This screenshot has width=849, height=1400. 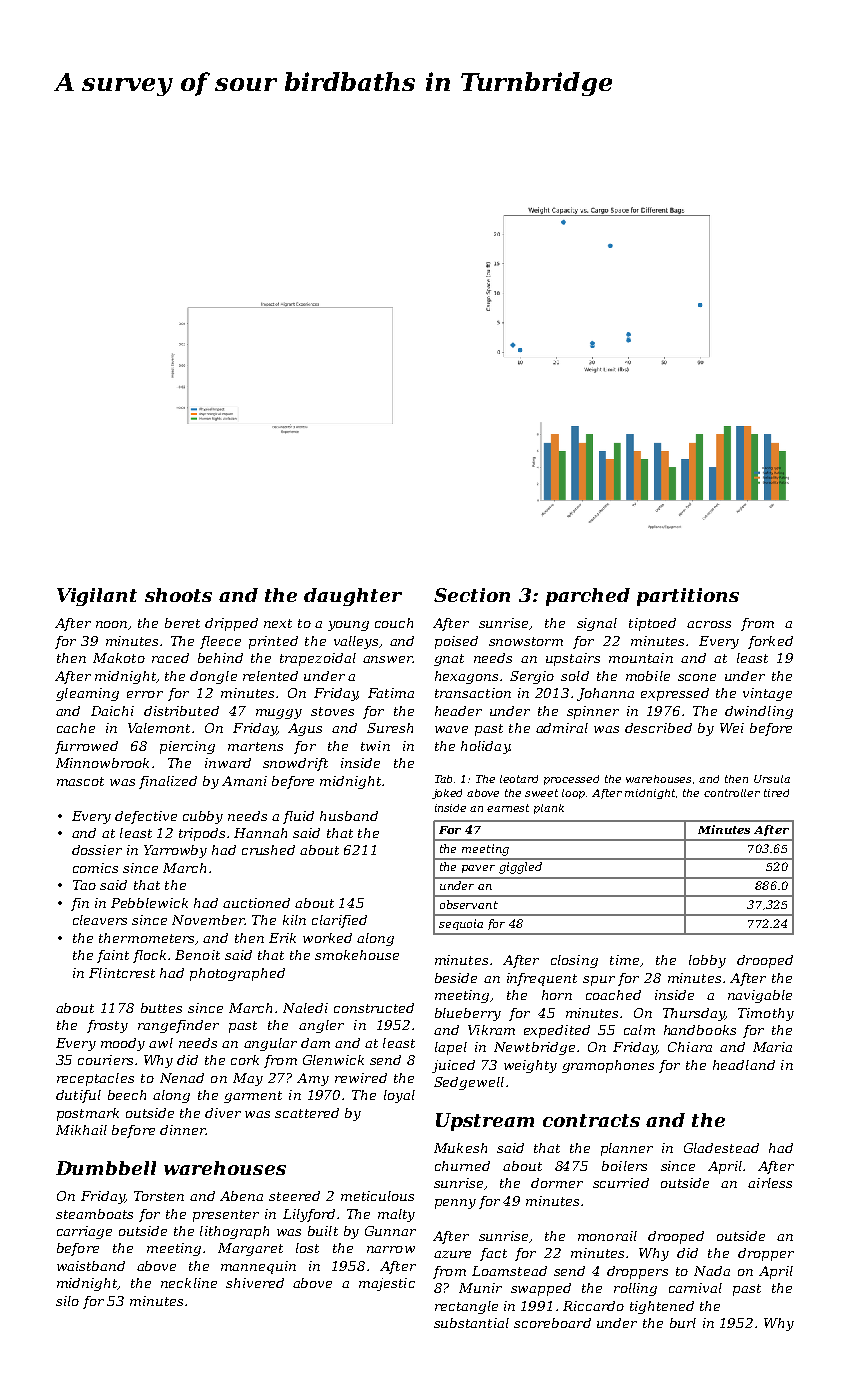 What do you see at coordinates (67, 1301) in the screenshot?
I see `silo` at bounding box center [67, 1301].
